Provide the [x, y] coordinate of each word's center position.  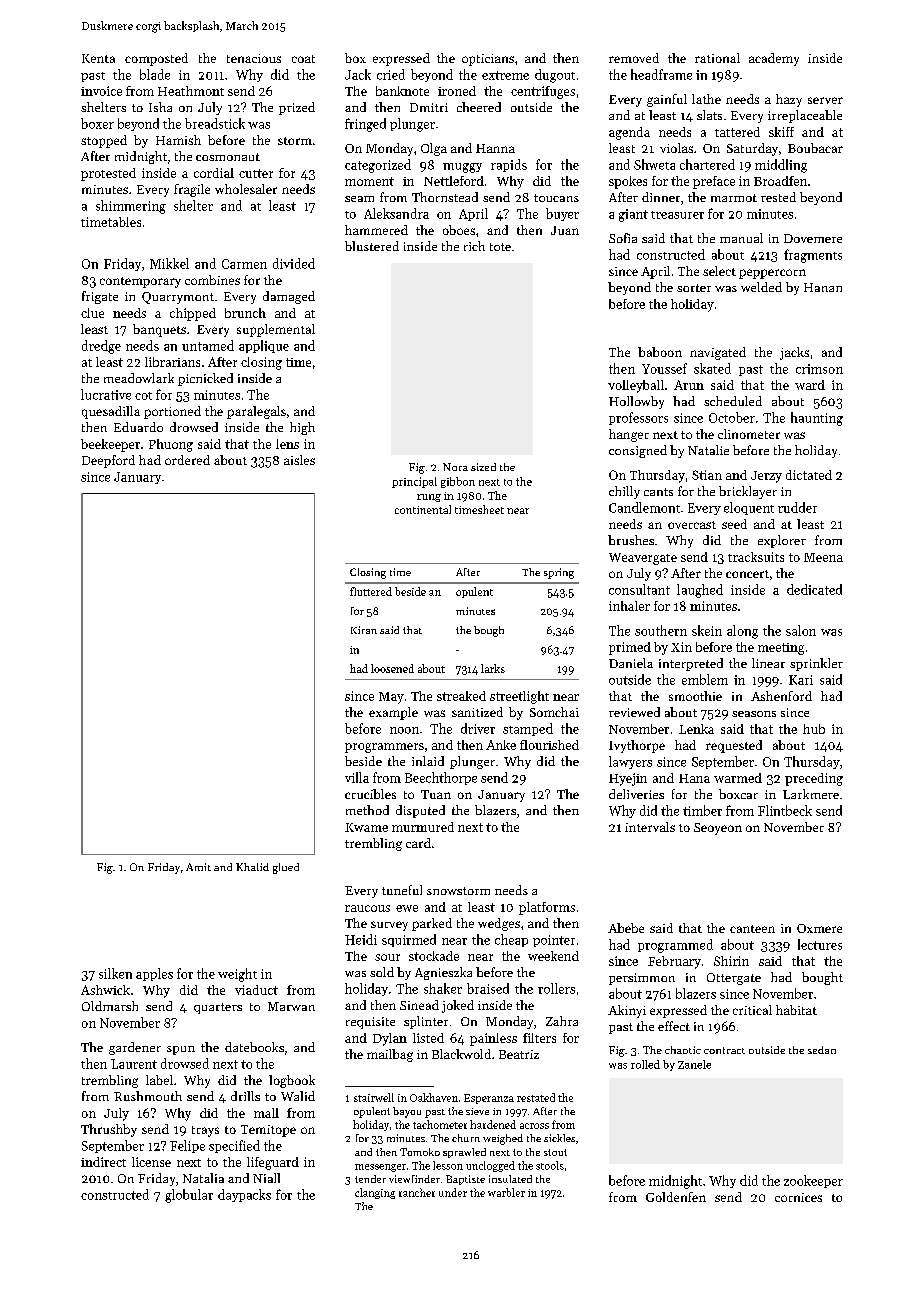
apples [154, 974]
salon [801, 630]
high [302, 428]
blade [155, 74]
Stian [707, 475]
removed [634, 58]
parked [432, 924]
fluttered [371, 591]
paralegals [256, 412]
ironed [457, 91]
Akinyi [627, 1011]
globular [189, 1196]
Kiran [364, 630]
